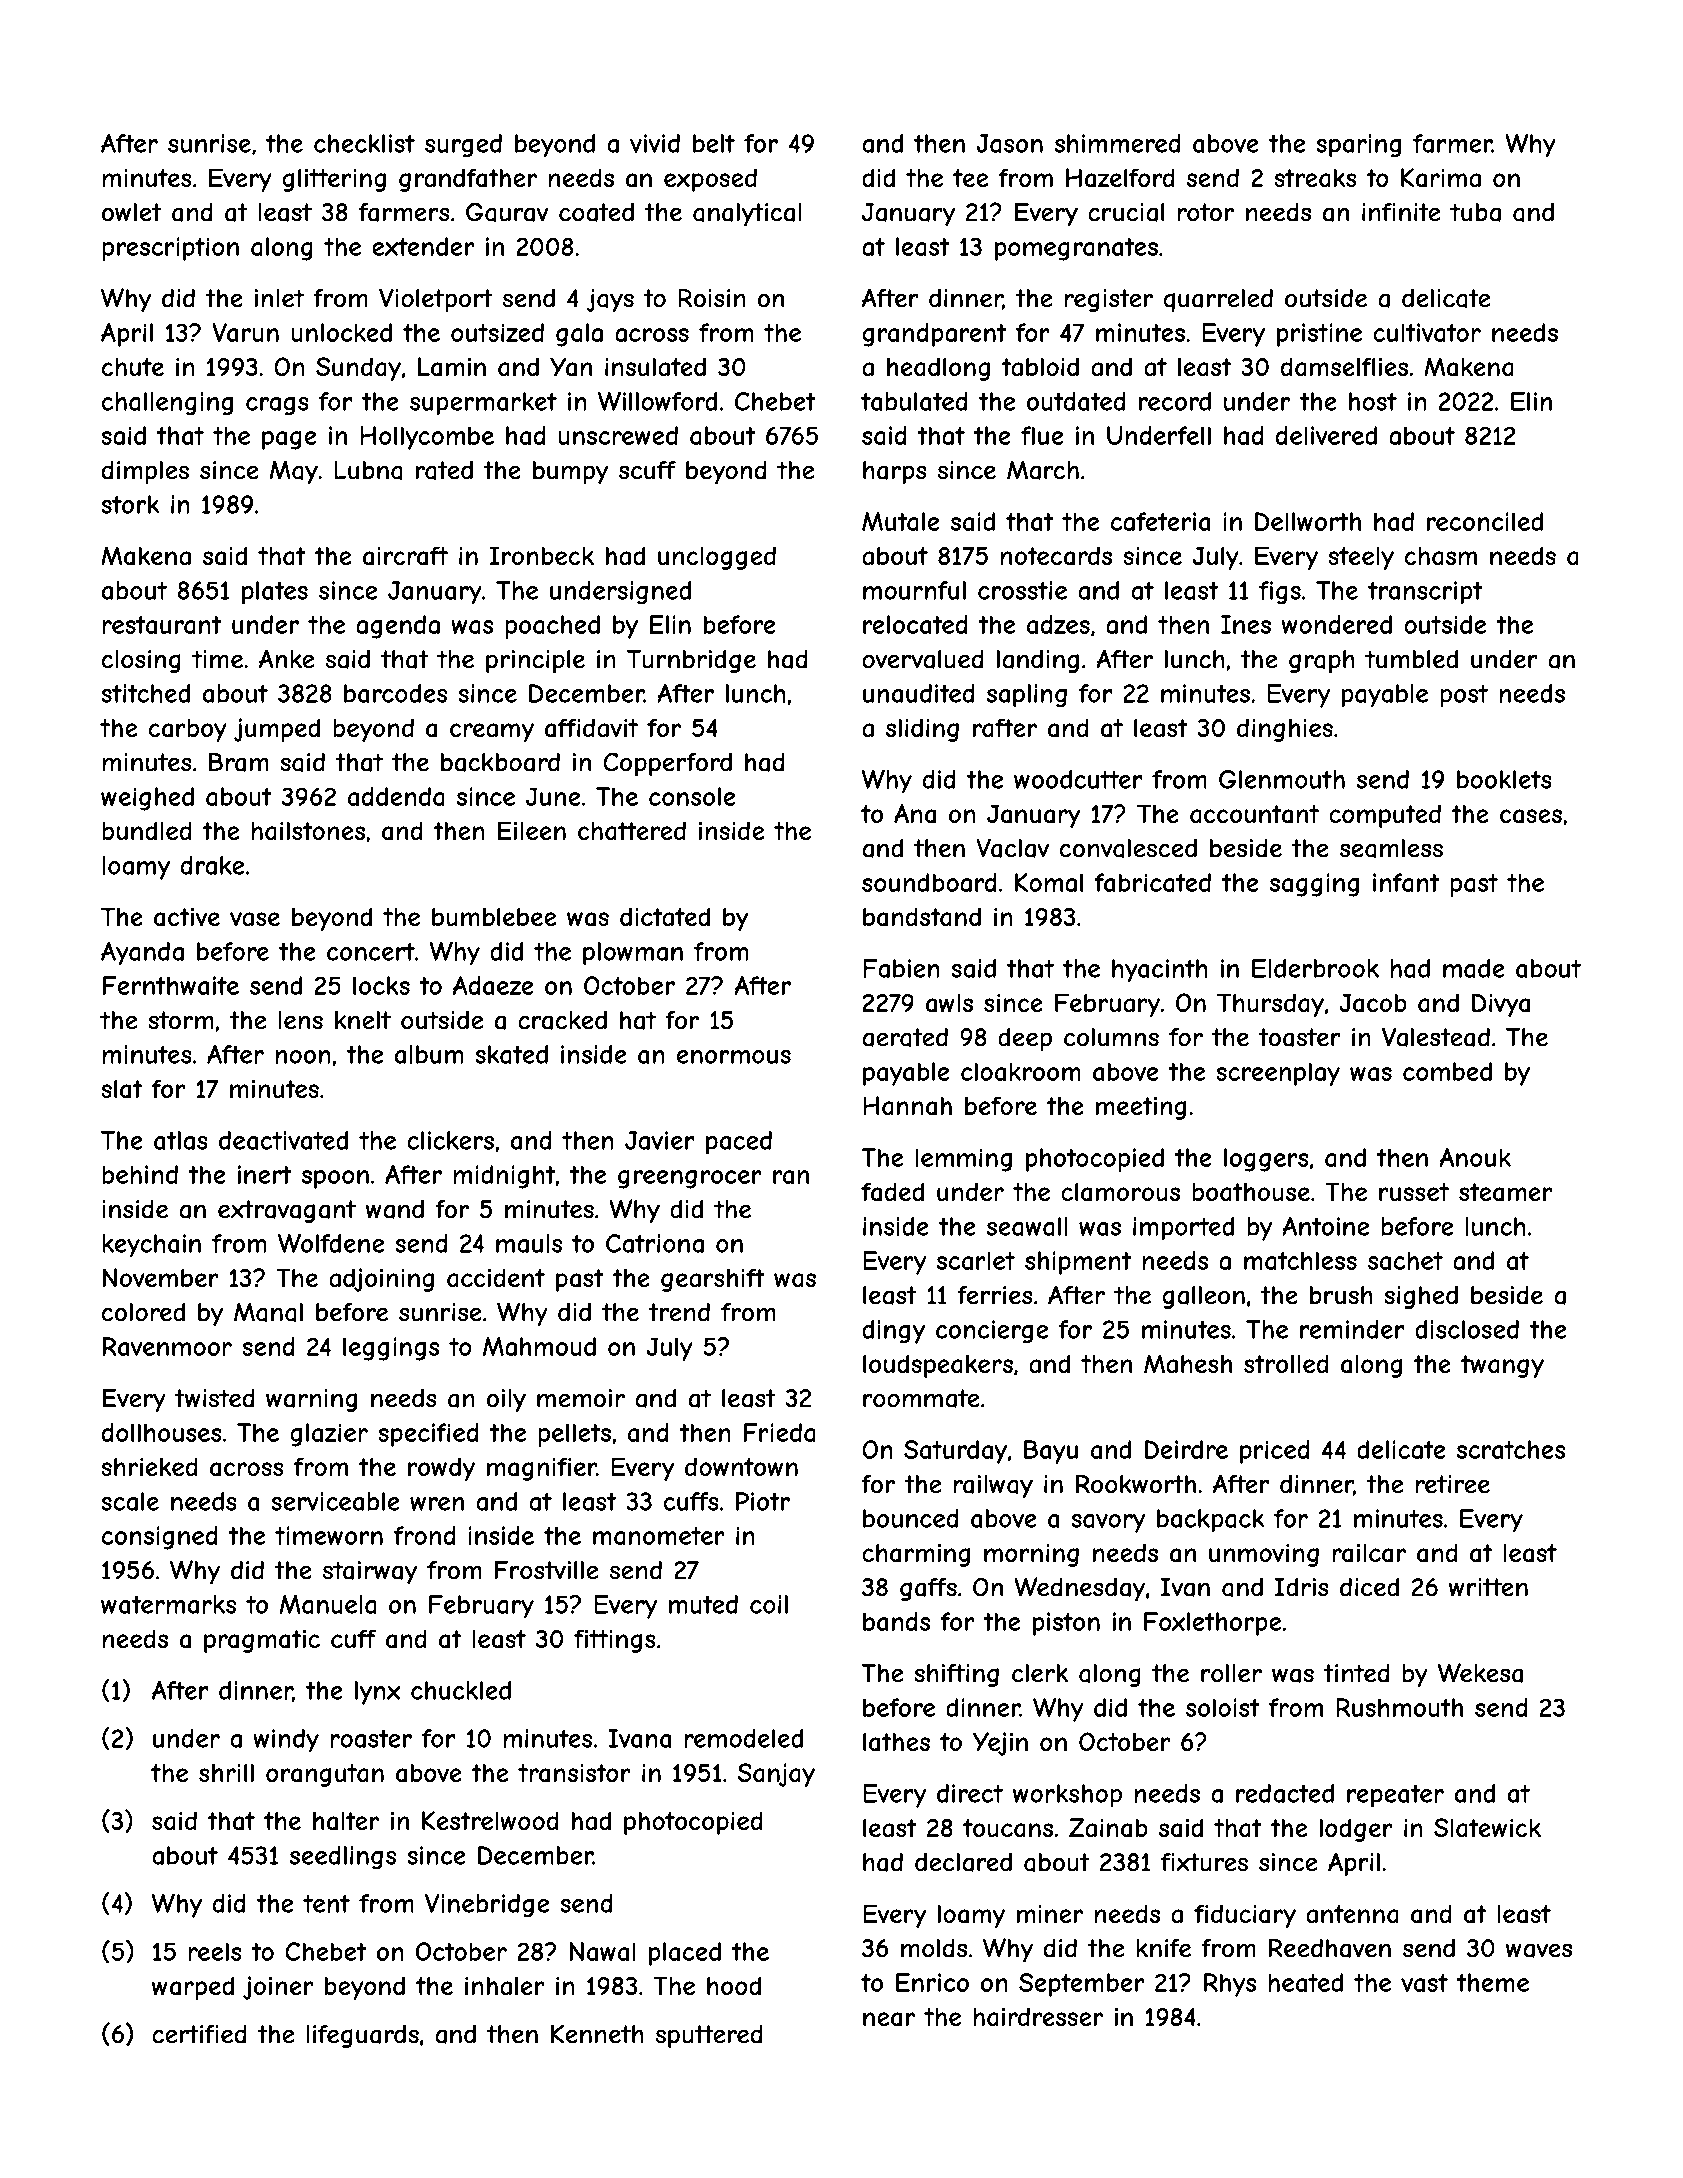 The image size is (1683, 2178). Describe the element at coordinates (362, 2036) in the document. I see `lifeguards` at that location.
